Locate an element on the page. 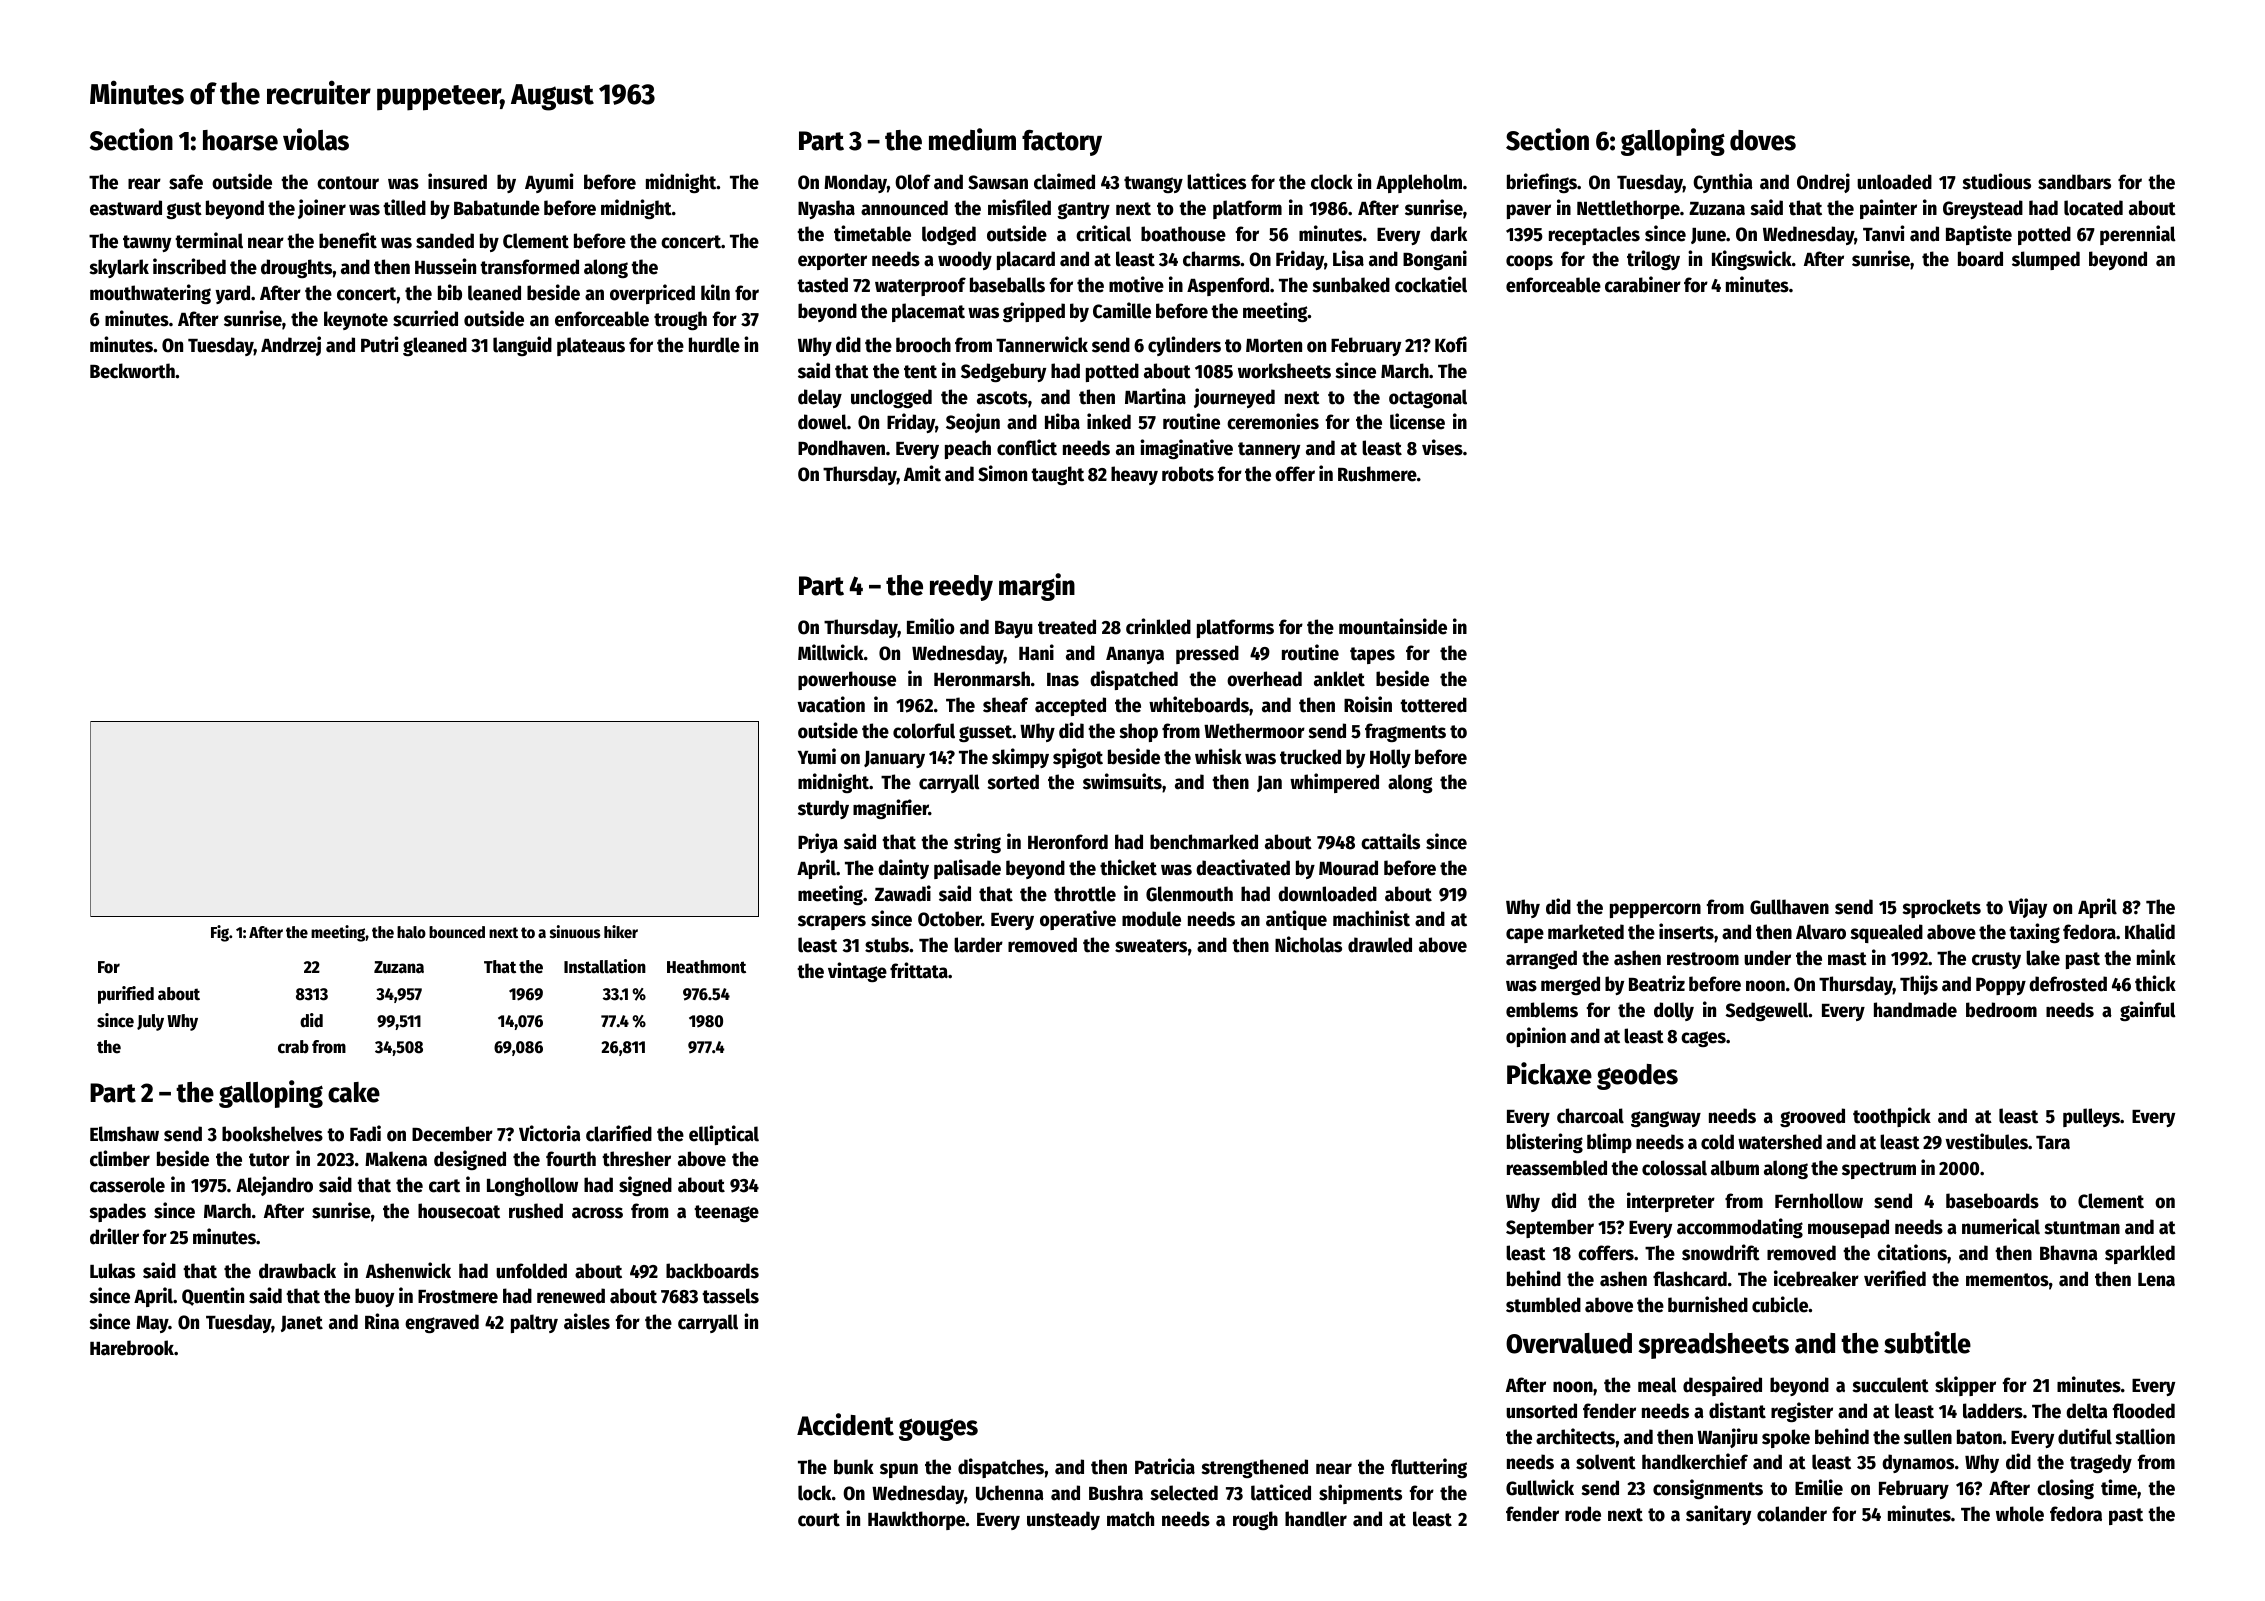 This page has height=1601, width=2265. Khalid is located at coordinates (2150, 931).
